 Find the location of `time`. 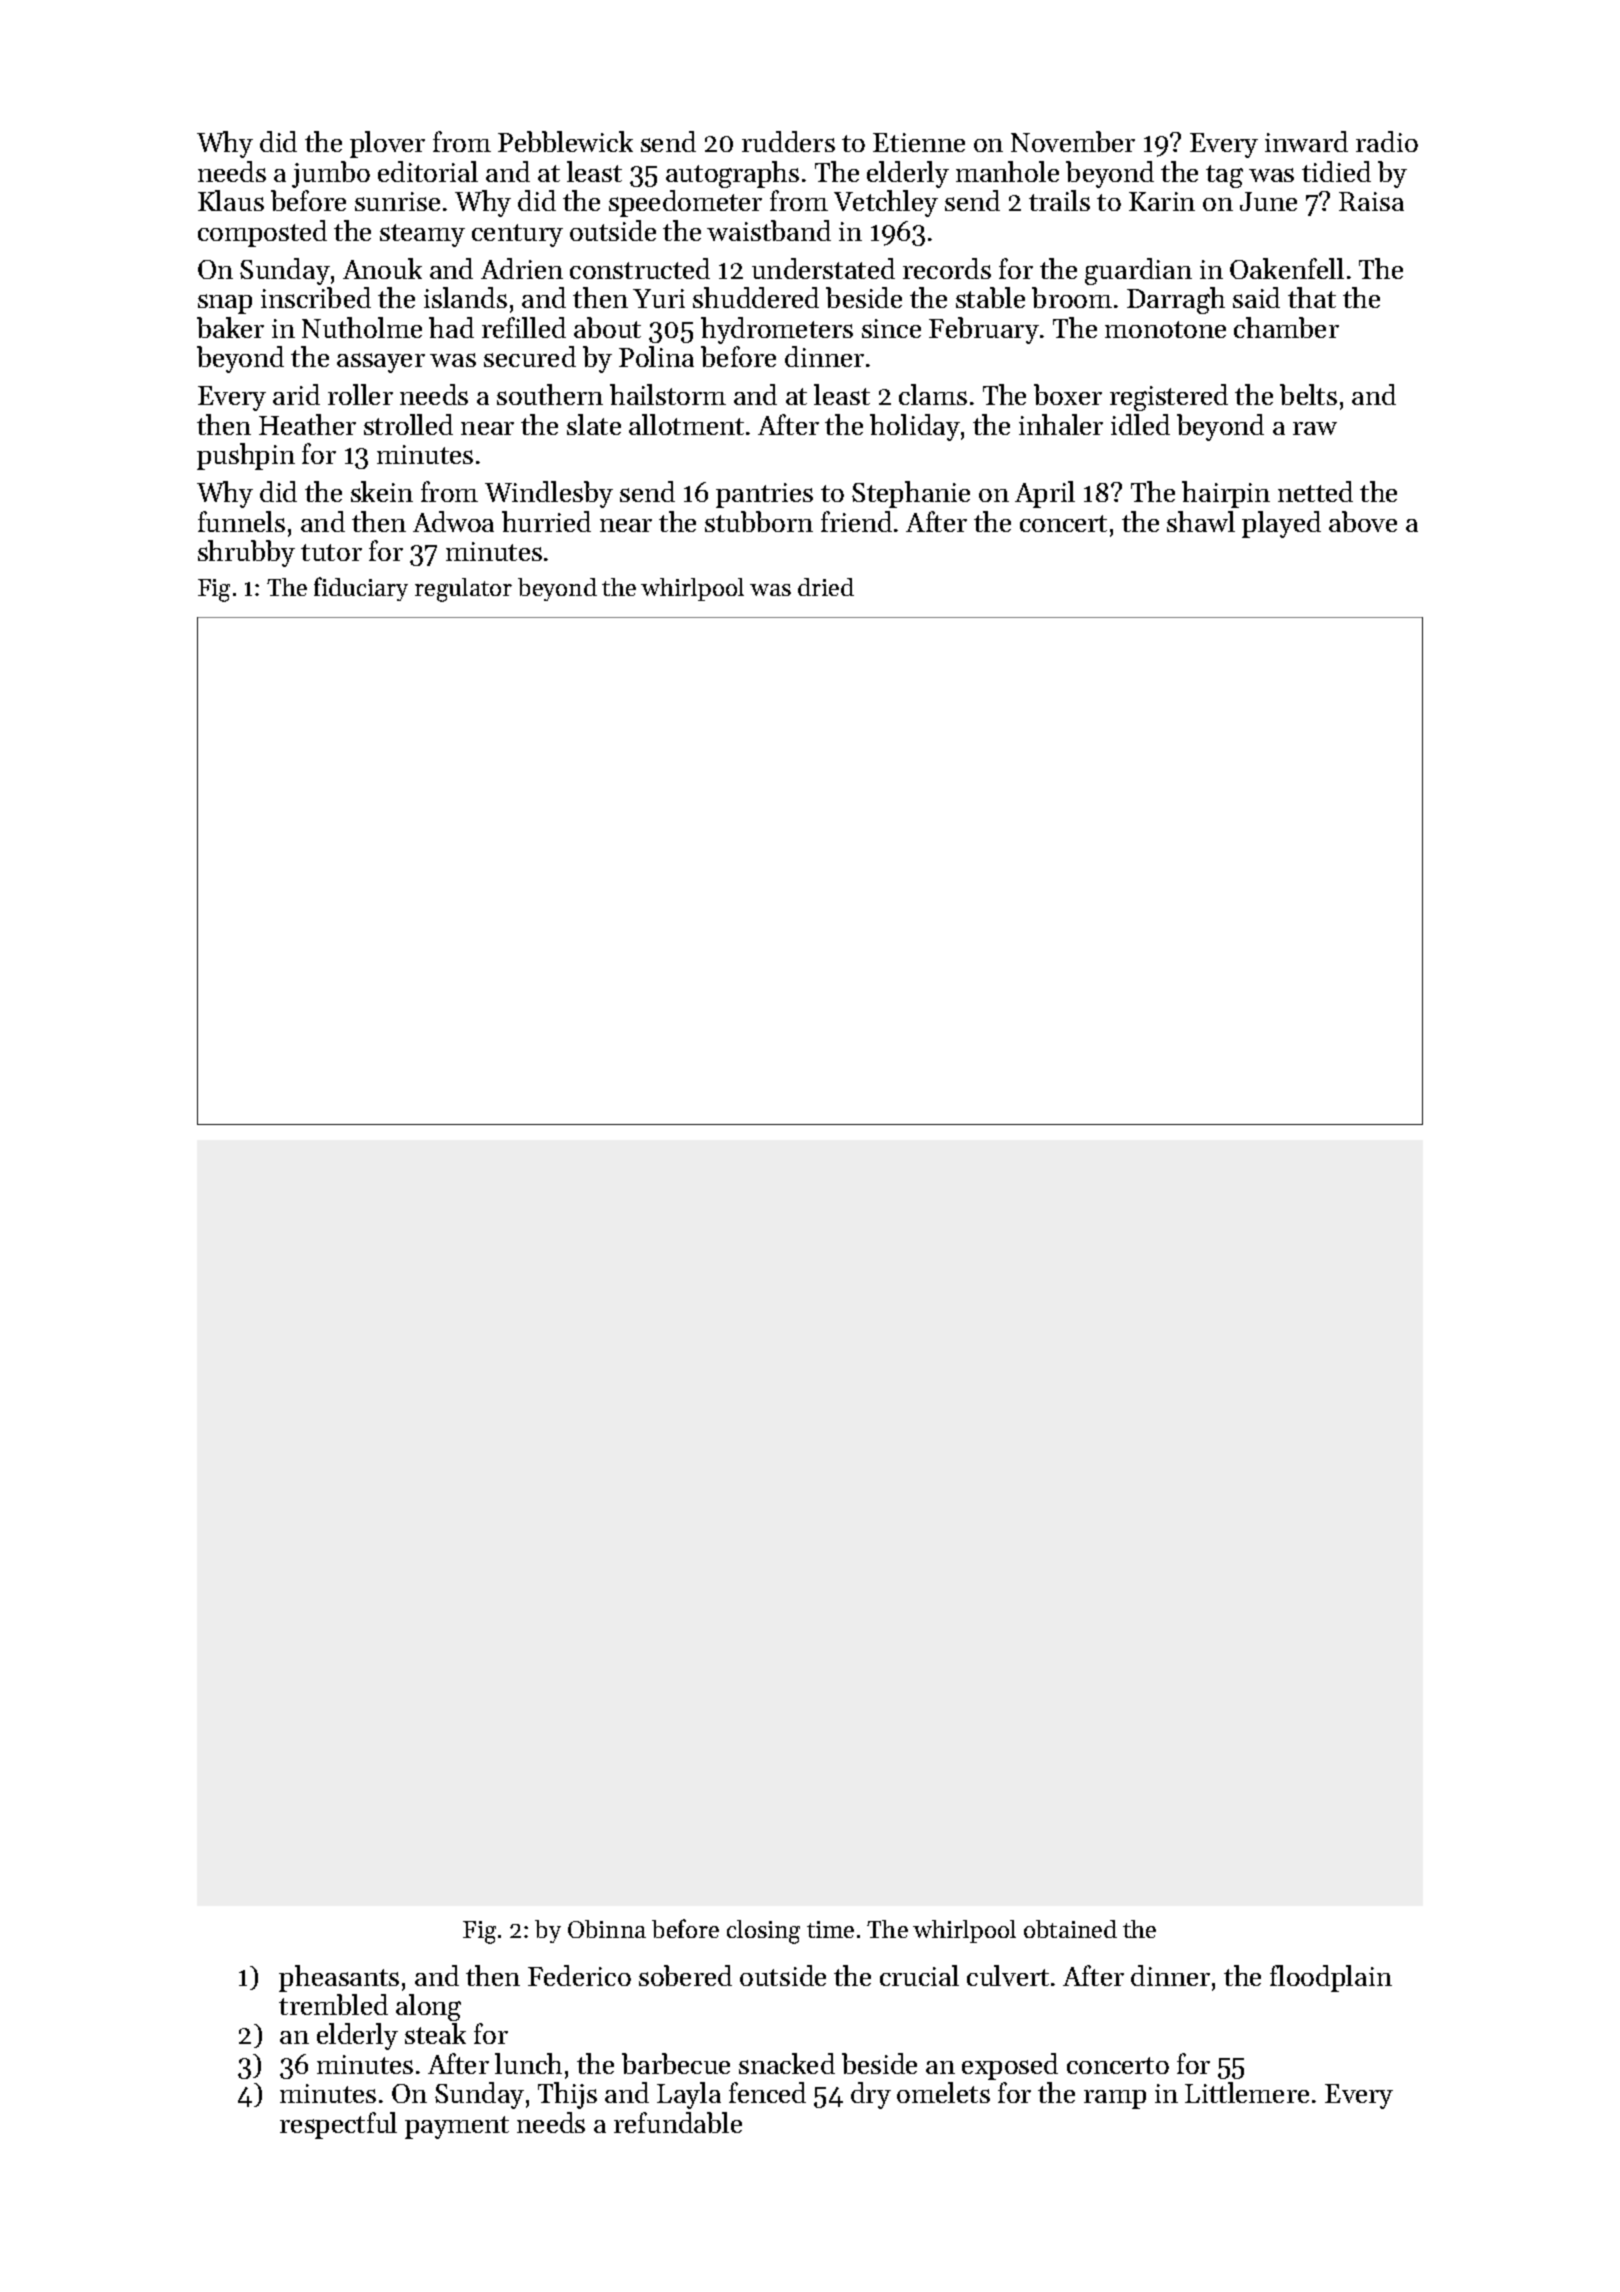

time is located at coordinates (830, 1929).
